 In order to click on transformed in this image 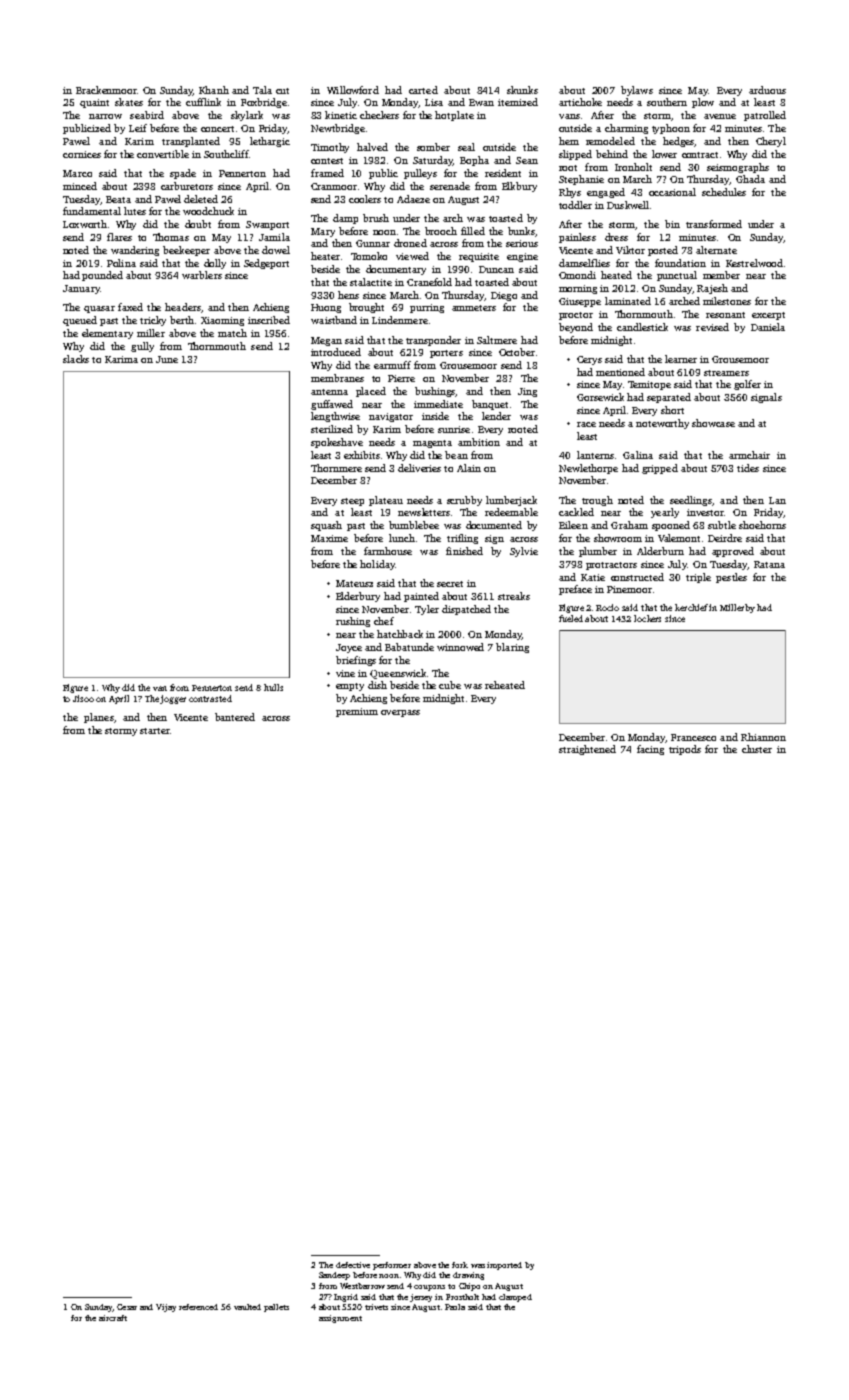, I will do `click(714, 224)`.
